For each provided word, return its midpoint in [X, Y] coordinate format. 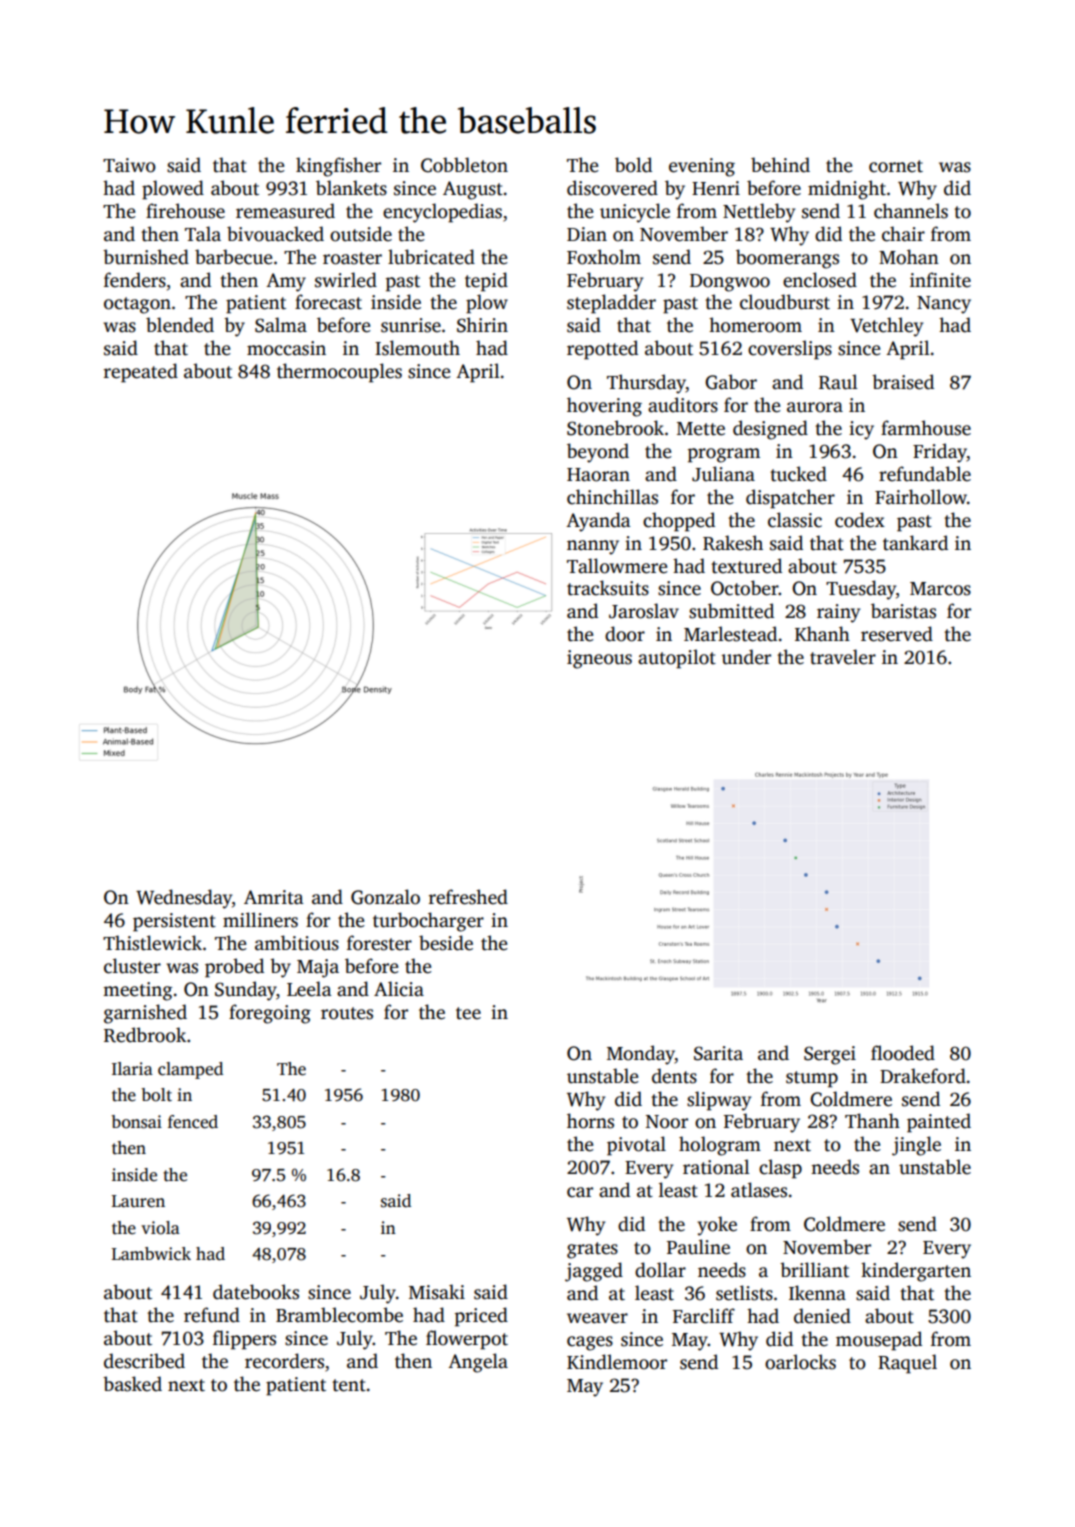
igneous [599, 659]
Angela [478, 1363]
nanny [593, 547]
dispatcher [790, 499]
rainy [838, 613]
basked [132, 1384]
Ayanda [598, 522]
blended [180, 325]
